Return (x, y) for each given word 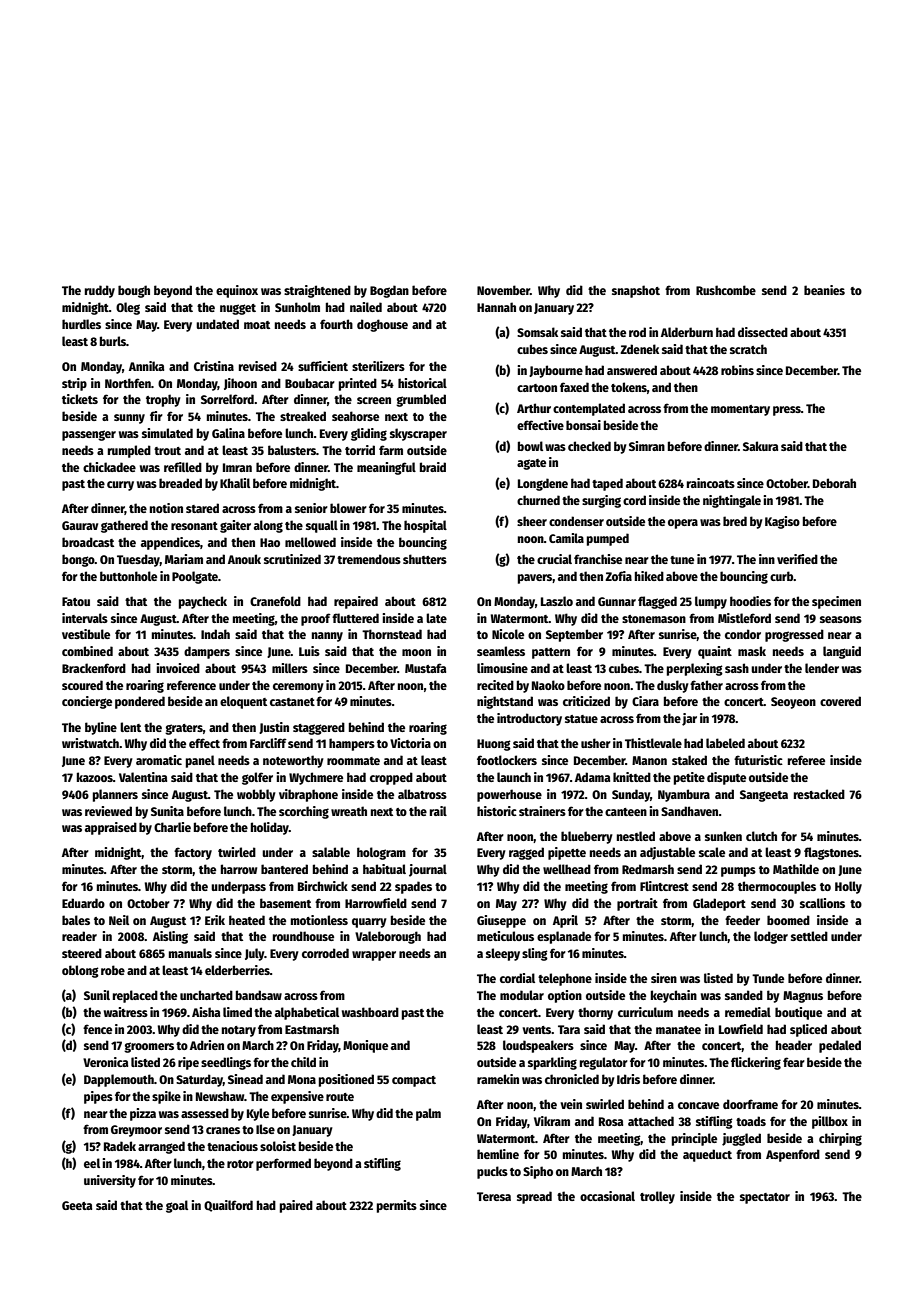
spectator (765, 1198)
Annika (146, 366)
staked (689, 760)
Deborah (834, 483)
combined (87, 651)
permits (397, 1206)
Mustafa (425, 668)
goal (177, 1206)
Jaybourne (556, 371)
